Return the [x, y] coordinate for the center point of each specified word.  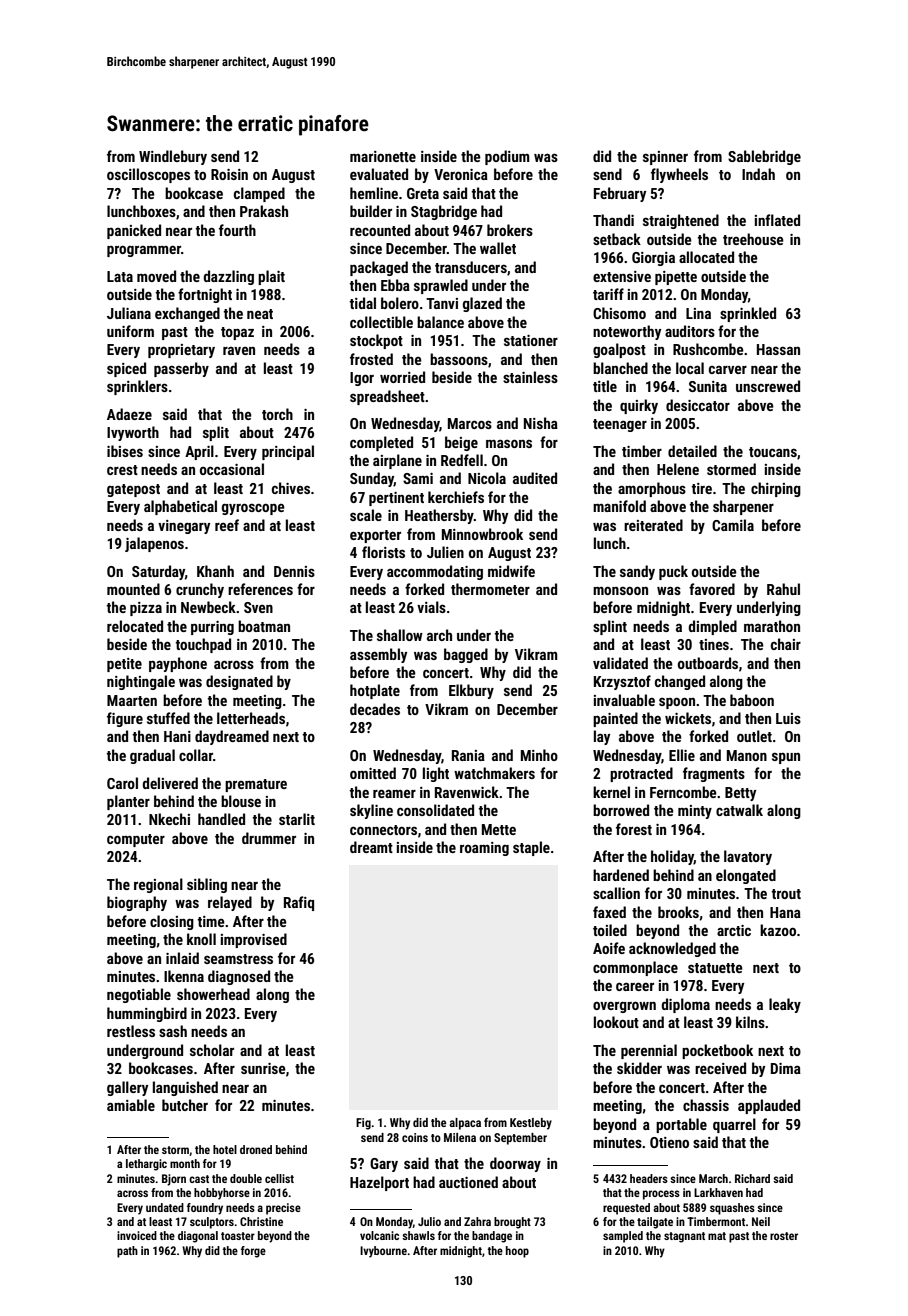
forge [253, 1252]
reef [227, 525]
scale [366, 515]
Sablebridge [764, 157]
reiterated [653, 525]
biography [137, 903]
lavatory [748, 857]
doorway [515, 1164]
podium [507, 157]
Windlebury [173, 157]
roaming [484, 849]
